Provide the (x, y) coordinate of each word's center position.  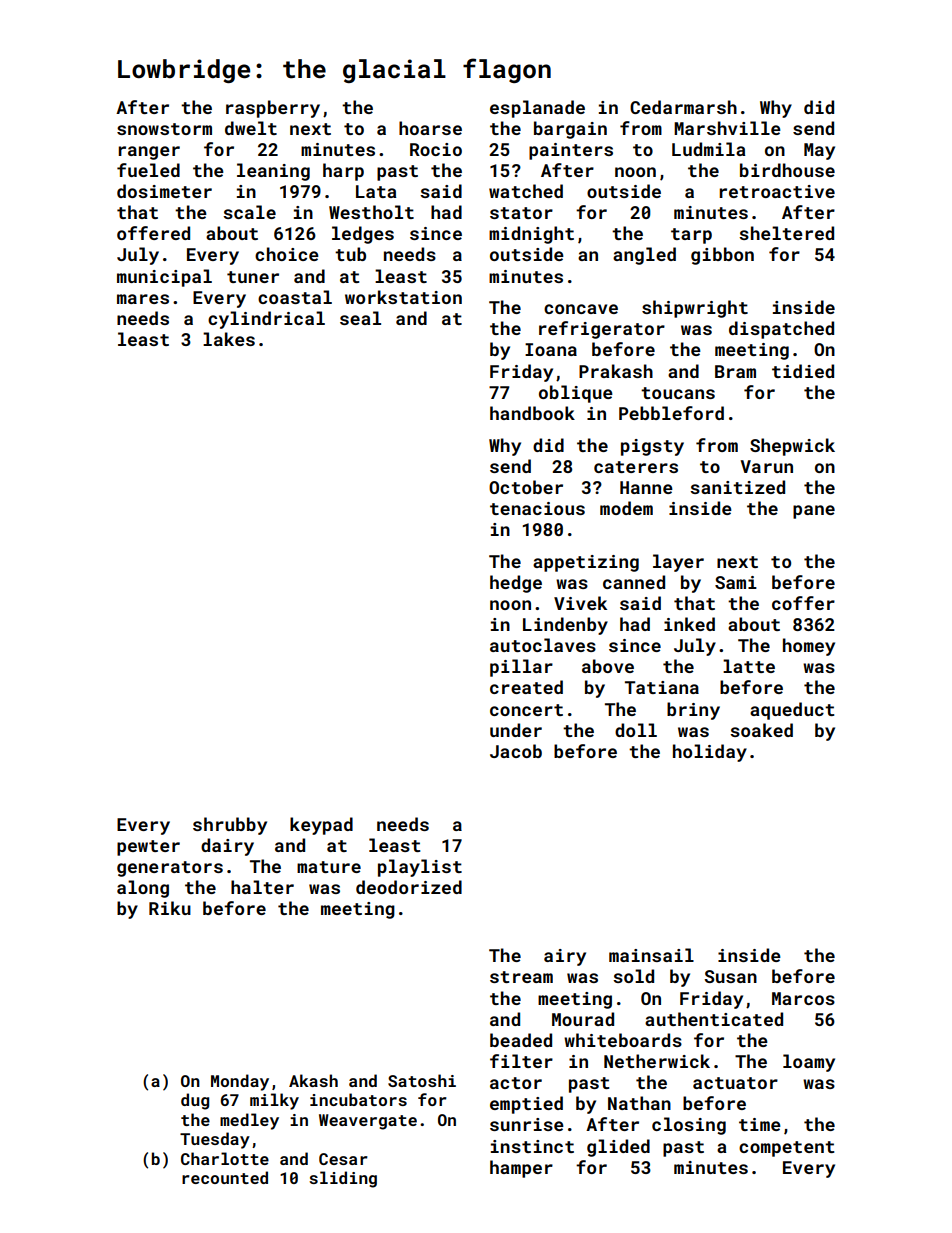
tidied (803, 371)
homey (809, 647)
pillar (521, 668)
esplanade (537, 109)
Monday (240, 1082)
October (526, 487)
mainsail (651, 955)
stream (521, 977)
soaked (761, 730)
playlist (420, 868)
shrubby (230, 826)
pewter (148, 848)
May (819, 151)
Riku (170, 908)
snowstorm (164, 129)
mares (143, 299)
